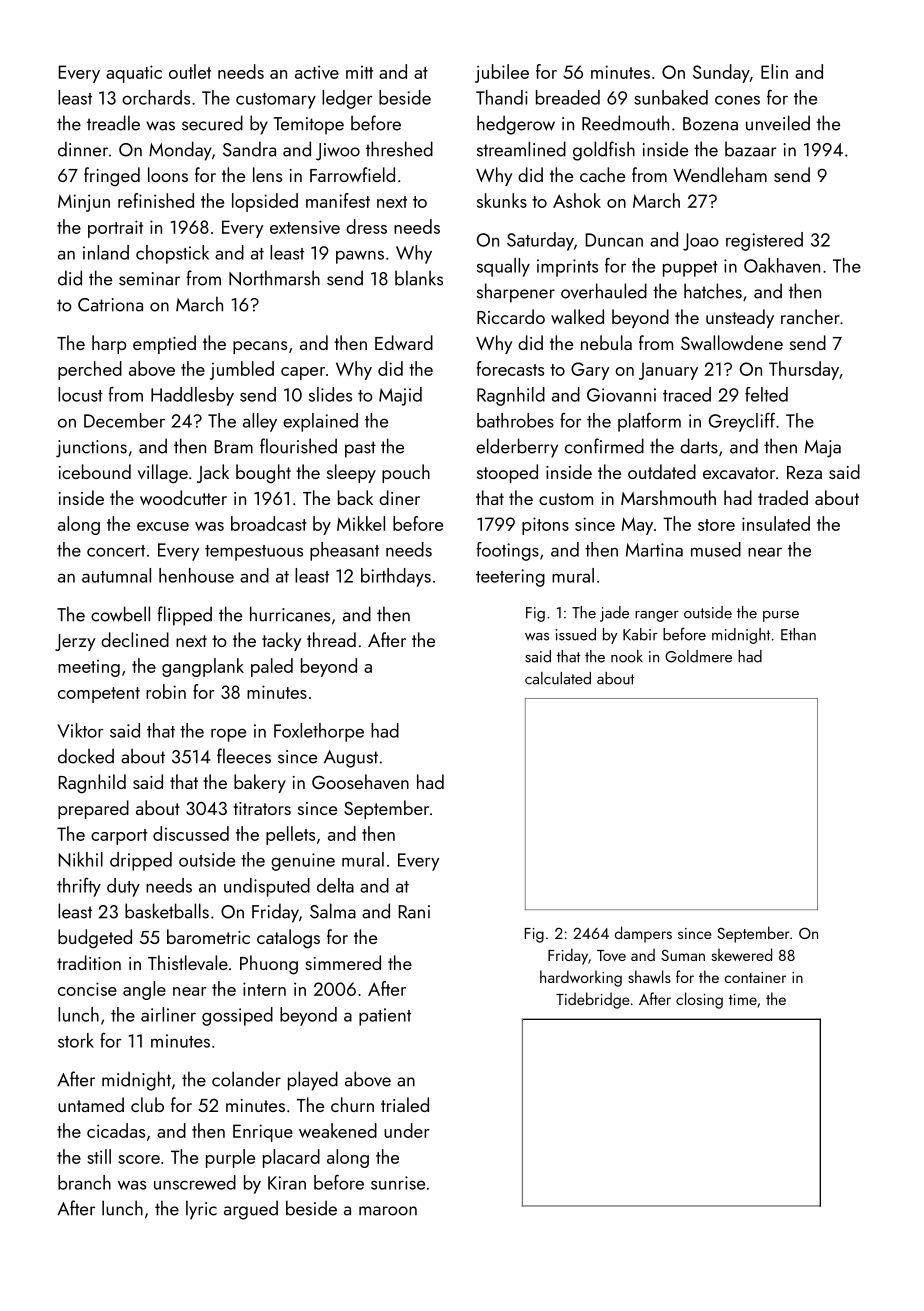 The width and height of the screenshot is (924, 1311). What do you see at coordinates (407, 1130) in the screenshot?
I see `under` at bounding box center [407, 1130].
